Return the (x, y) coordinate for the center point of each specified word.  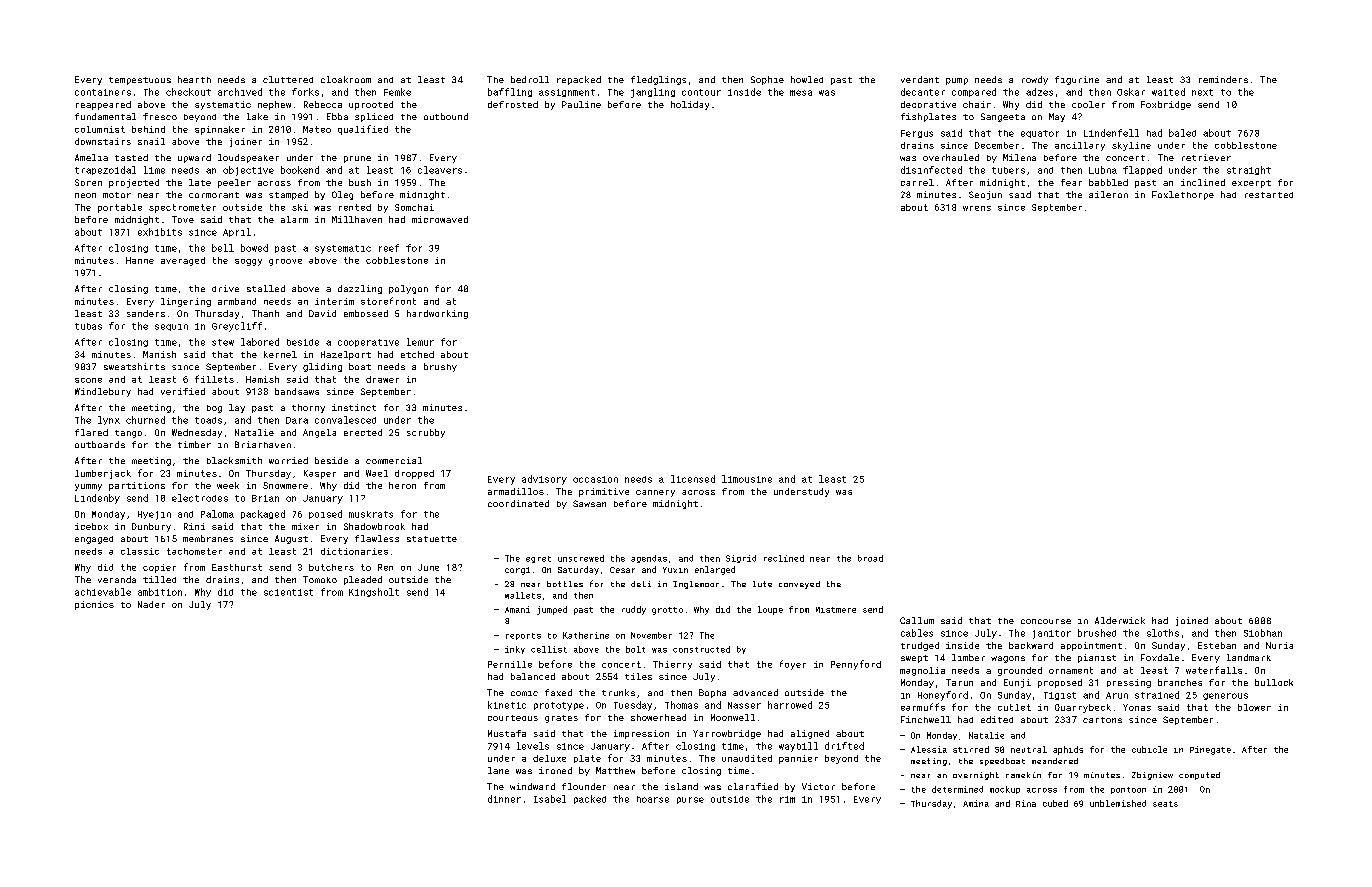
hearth (194, 79)
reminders (1223, 79)
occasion (595, 479)
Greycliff (237, 327)
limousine (747, 479)
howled (807, 79)
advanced (755, 692)
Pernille (510, 664)
